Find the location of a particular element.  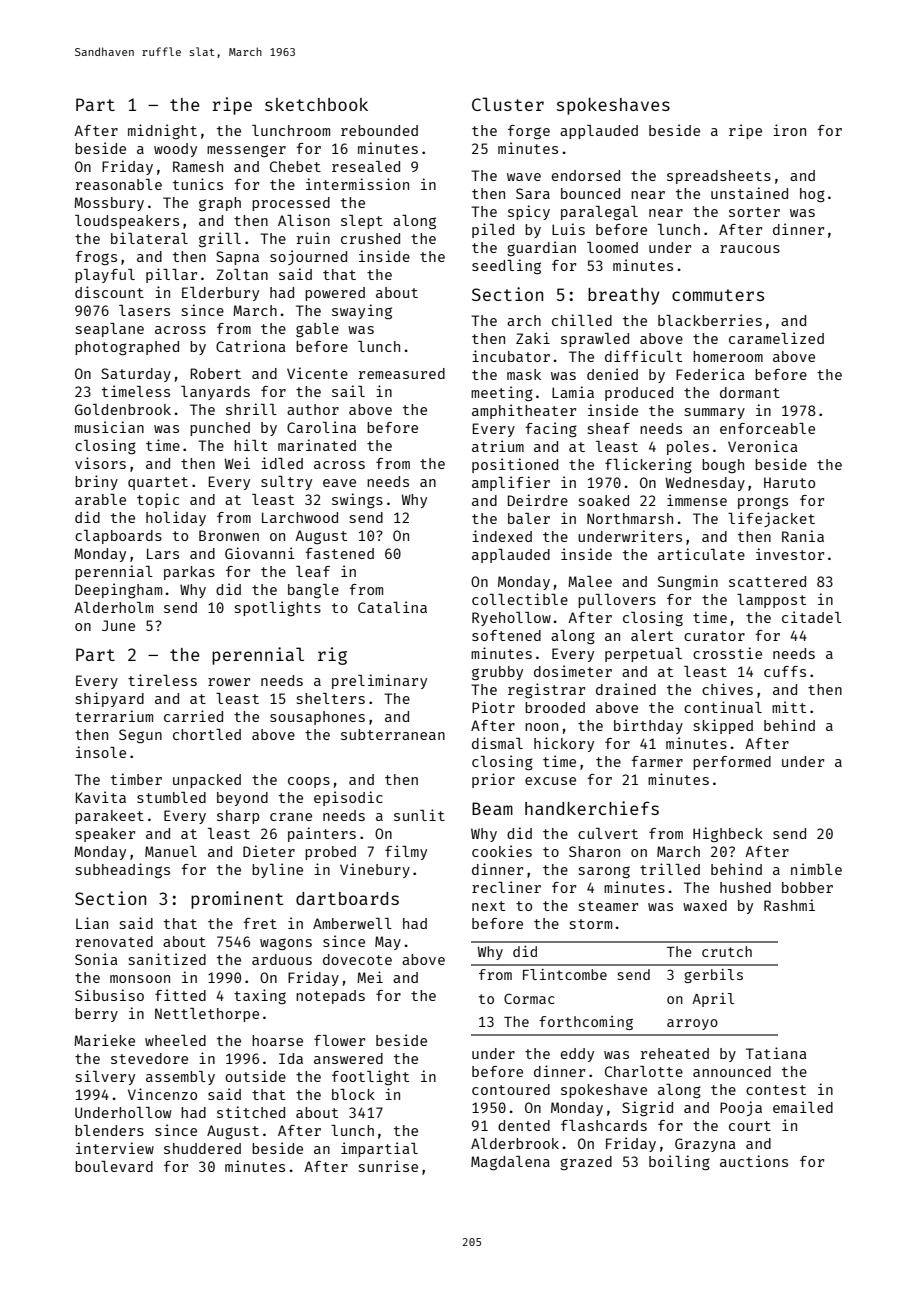

answered is located at coordinates (348, 1058).
